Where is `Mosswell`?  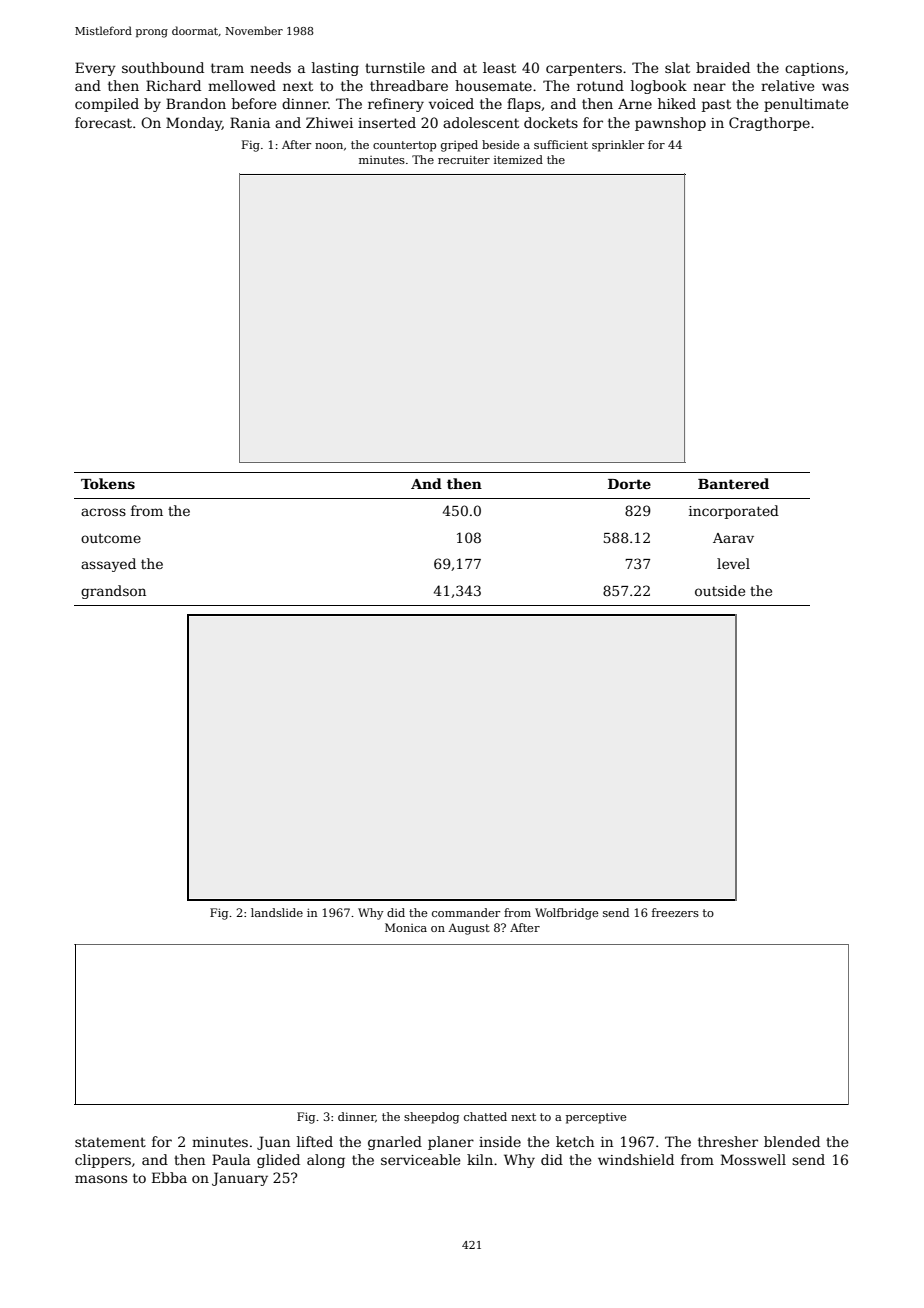 Mosswell is located at coordinates (753, 1159).
